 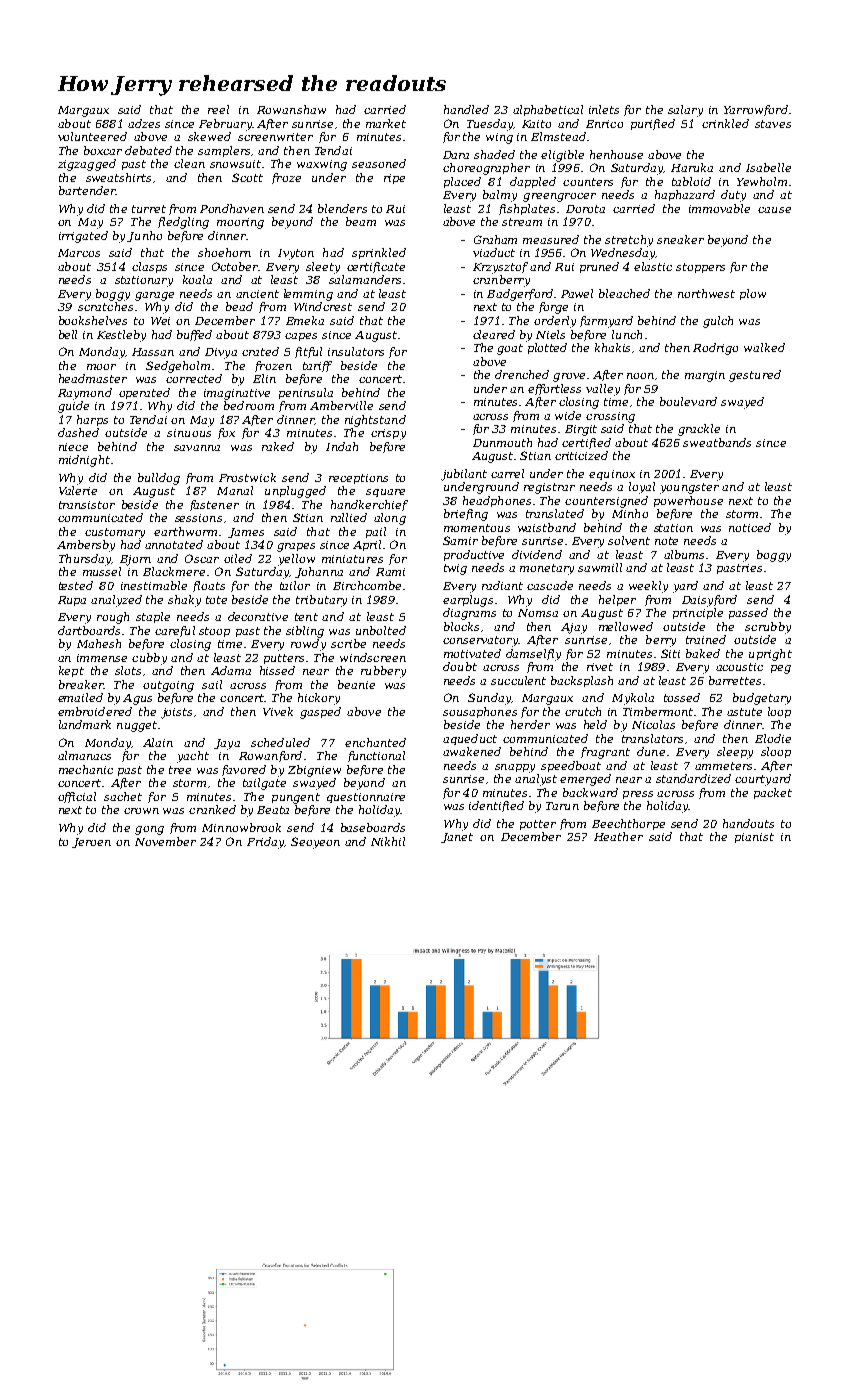 I want to click on Amberville, so click(x=341, y=405).
